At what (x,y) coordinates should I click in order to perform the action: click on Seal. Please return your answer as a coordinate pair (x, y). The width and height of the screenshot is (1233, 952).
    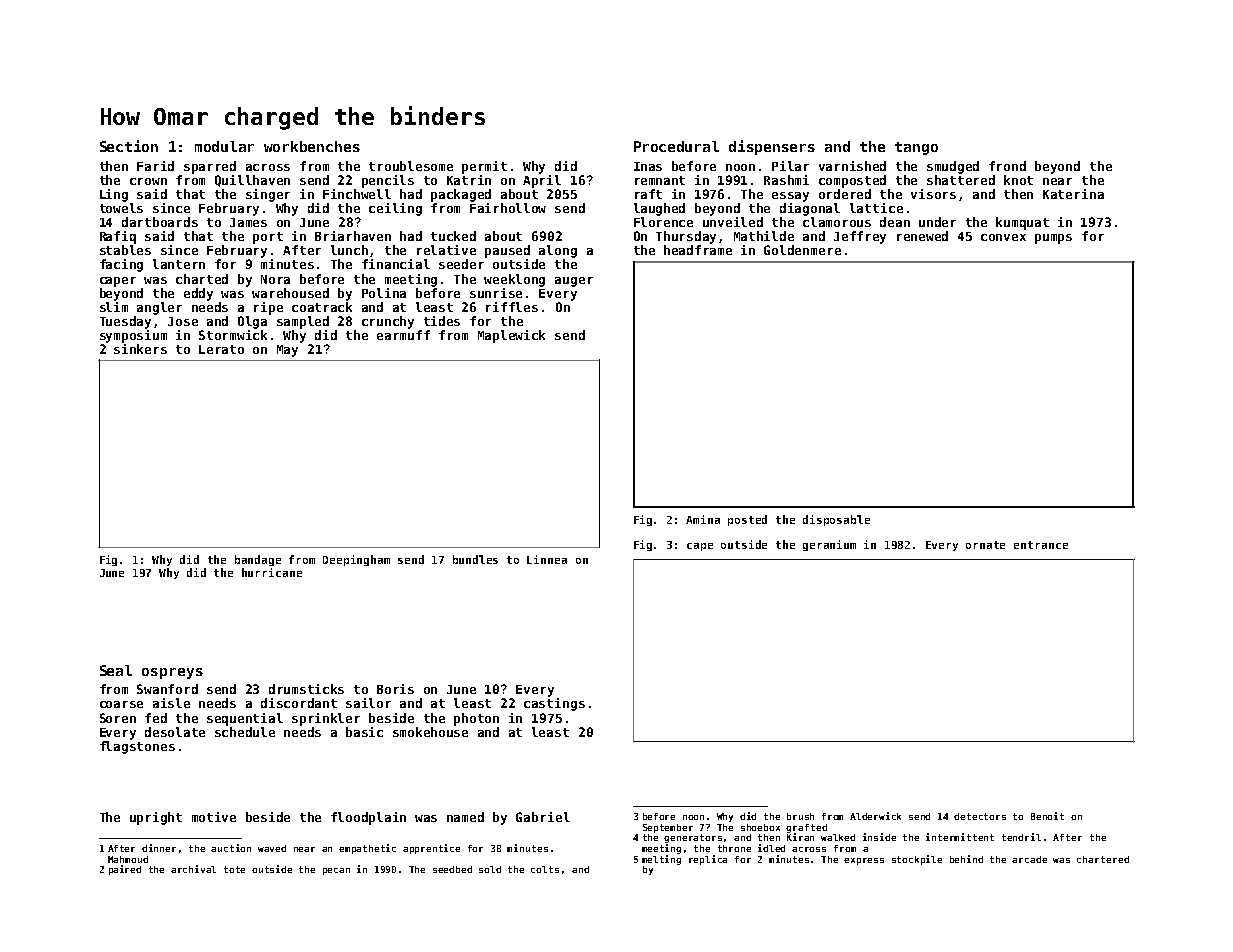
    Looking at the image, I should click on (116, 670).
